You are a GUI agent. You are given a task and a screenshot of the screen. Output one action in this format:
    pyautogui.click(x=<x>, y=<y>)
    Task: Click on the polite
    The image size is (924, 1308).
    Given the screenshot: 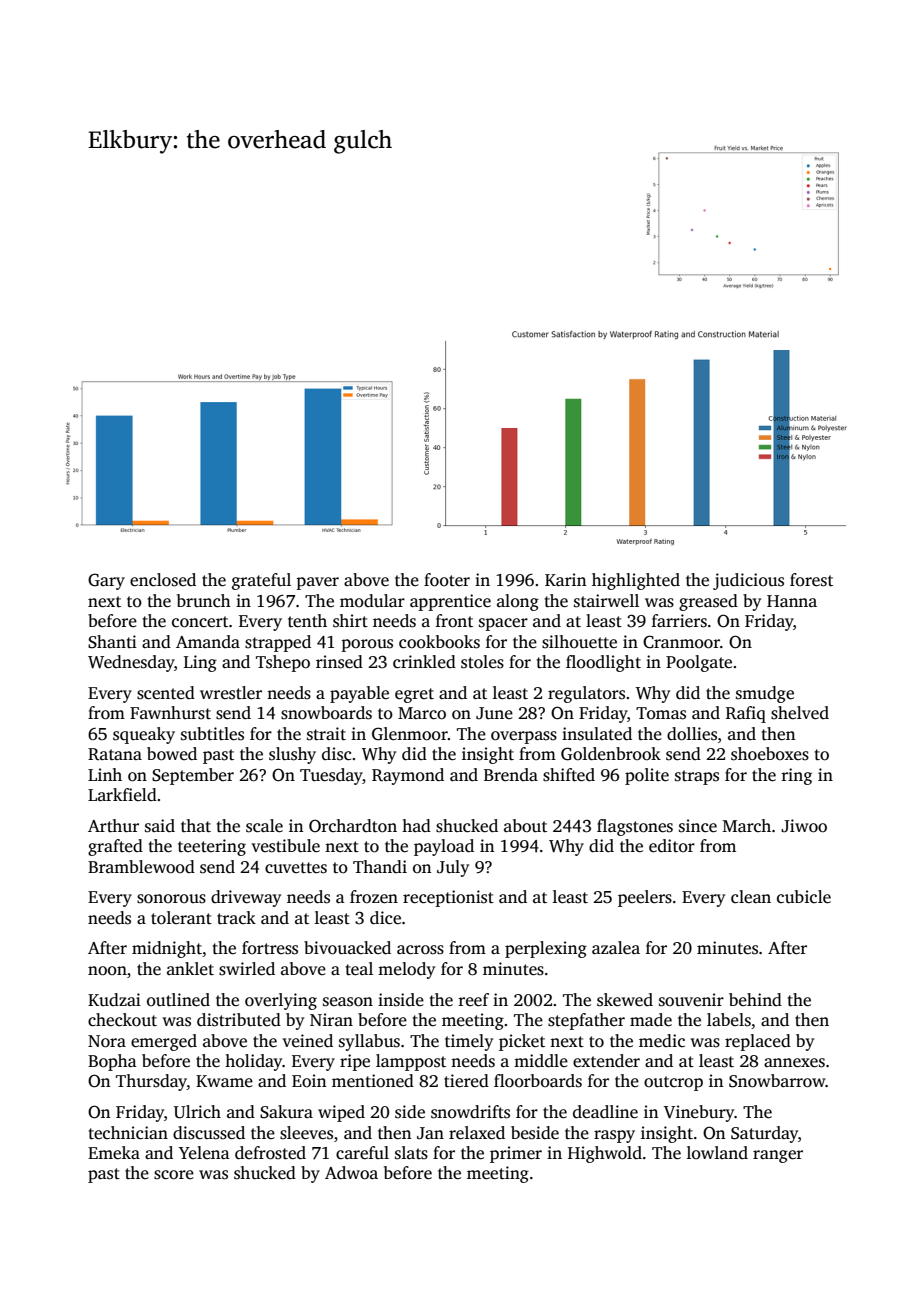 What is the action you would take?
    pyautogui.click(x=647, y=776)
